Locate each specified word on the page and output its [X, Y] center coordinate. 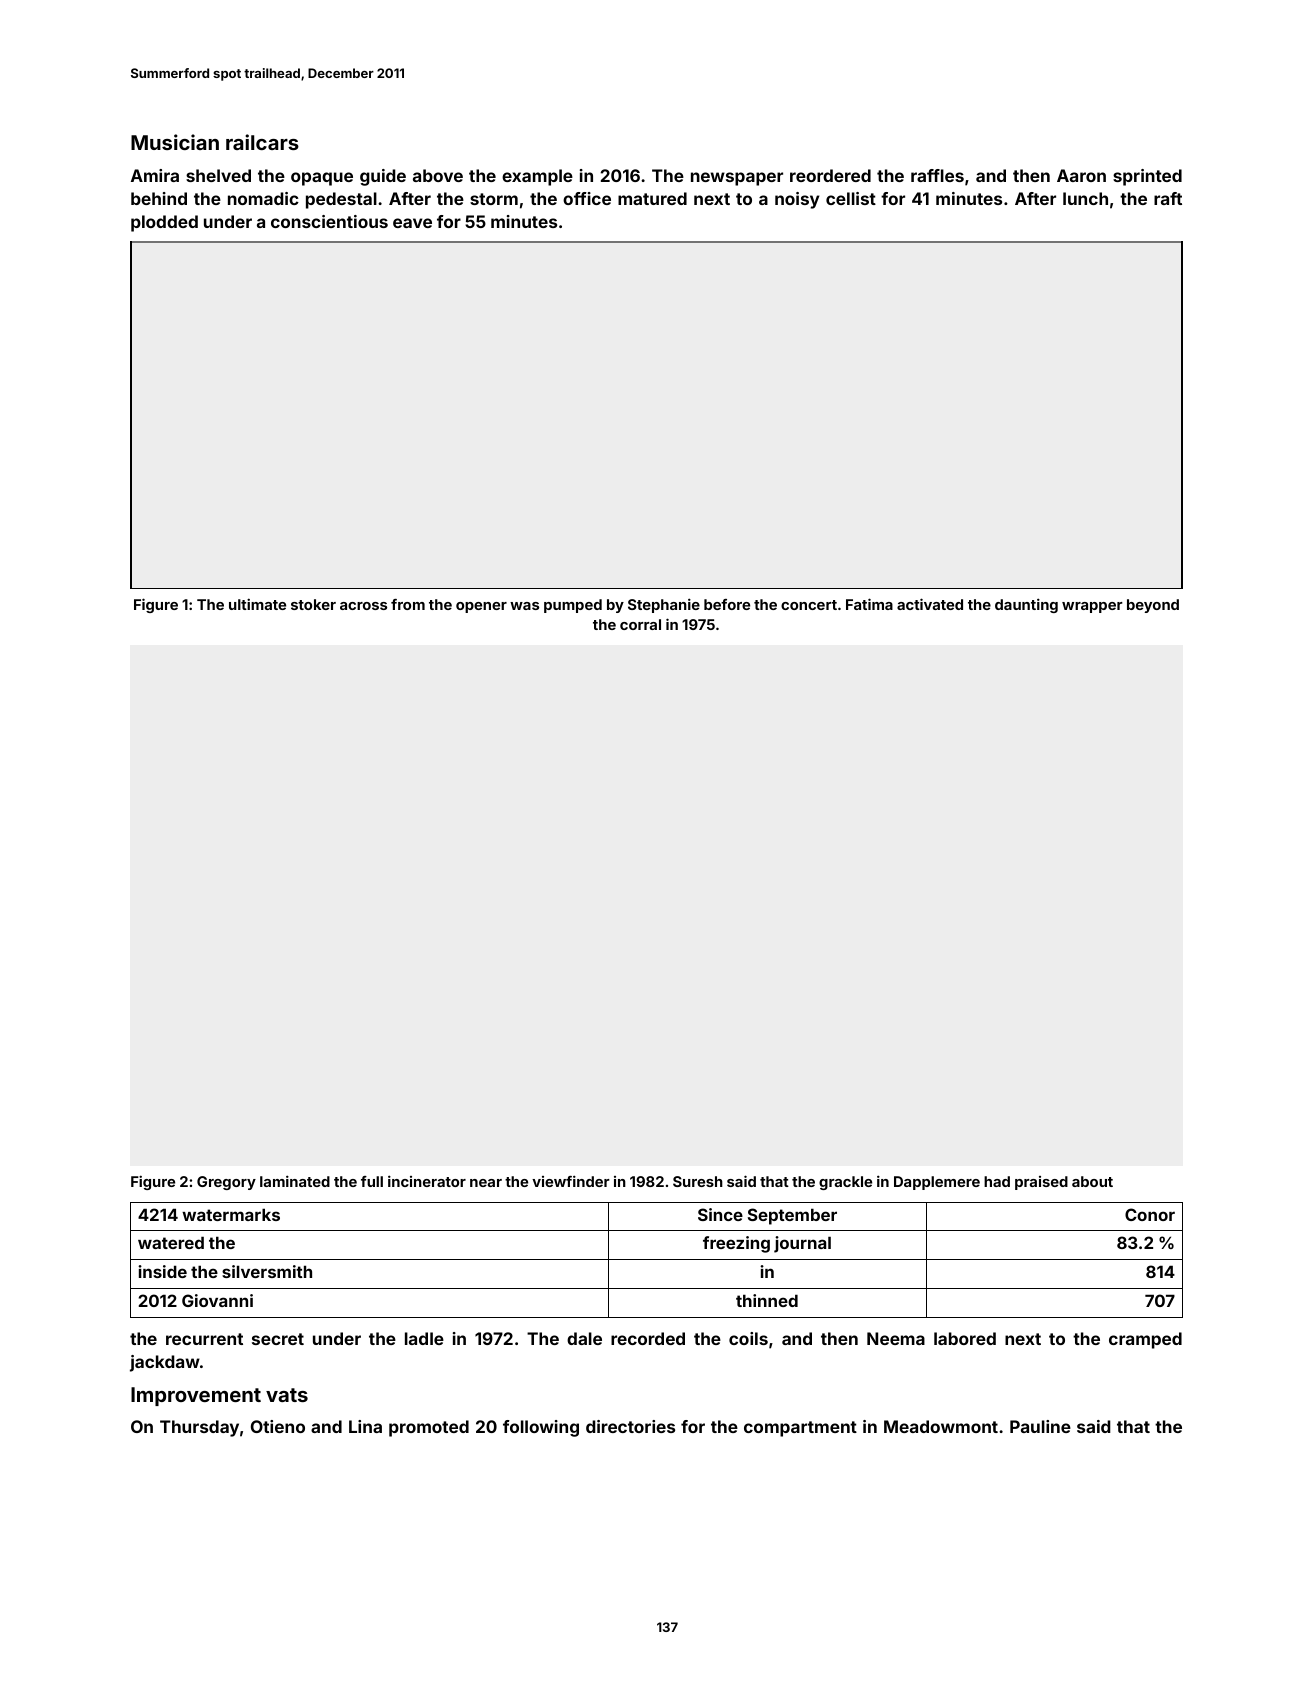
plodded [164, 223]
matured [652, 198]
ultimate [257, 604]
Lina [365, 1426]
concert [809, 605]
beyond [1153, 606]
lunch [1085, 198]
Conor [1150, 1214]
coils [748, 1338]
